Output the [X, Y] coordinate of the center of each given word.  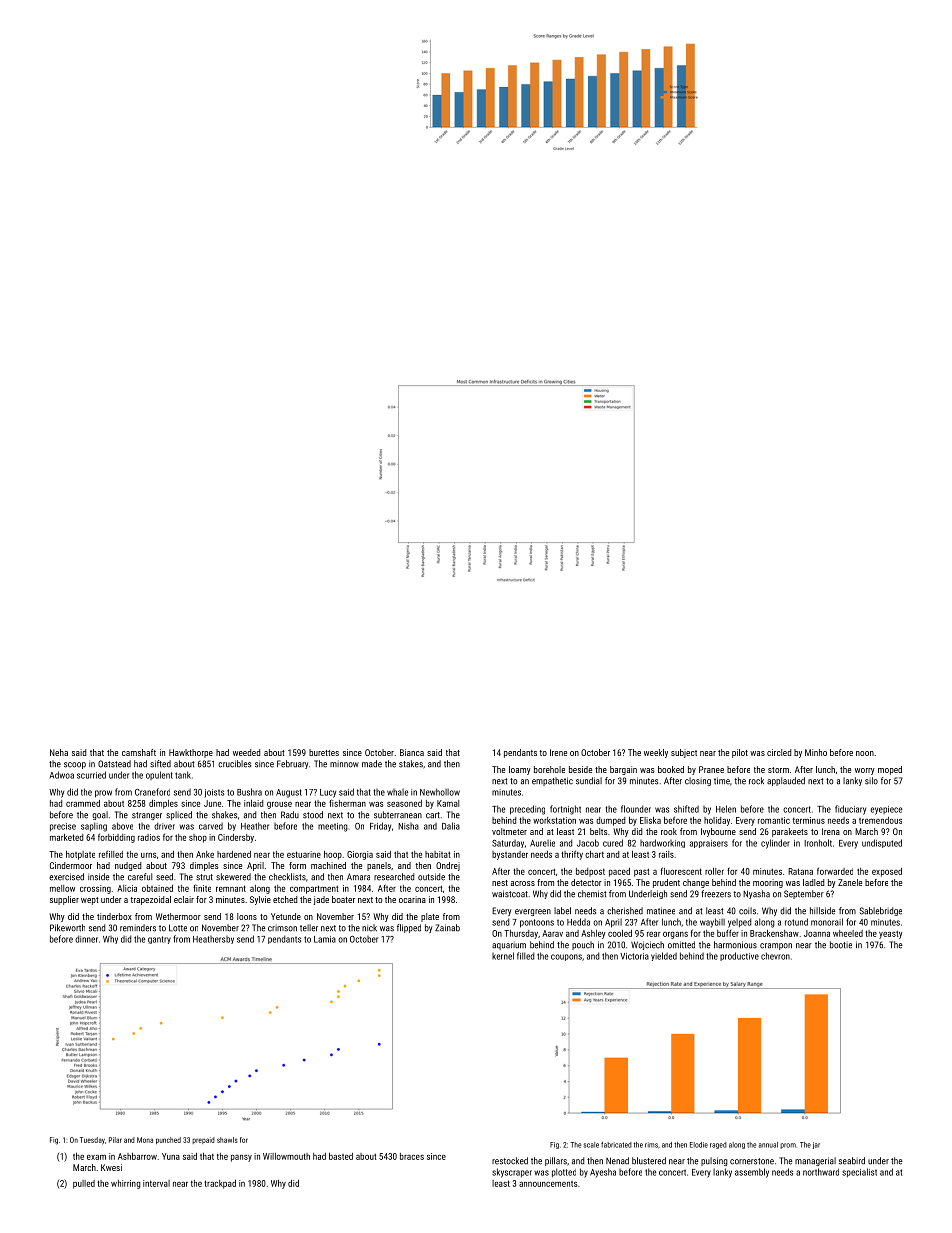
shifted [686, 809]
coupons [566, 957]
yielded [664, 956]
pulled [84, 1184]
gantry [159, 940]
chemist [592, 894]
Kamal [448, 803]
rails [666, 854]
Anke [205, 854]
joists [214, 793]
